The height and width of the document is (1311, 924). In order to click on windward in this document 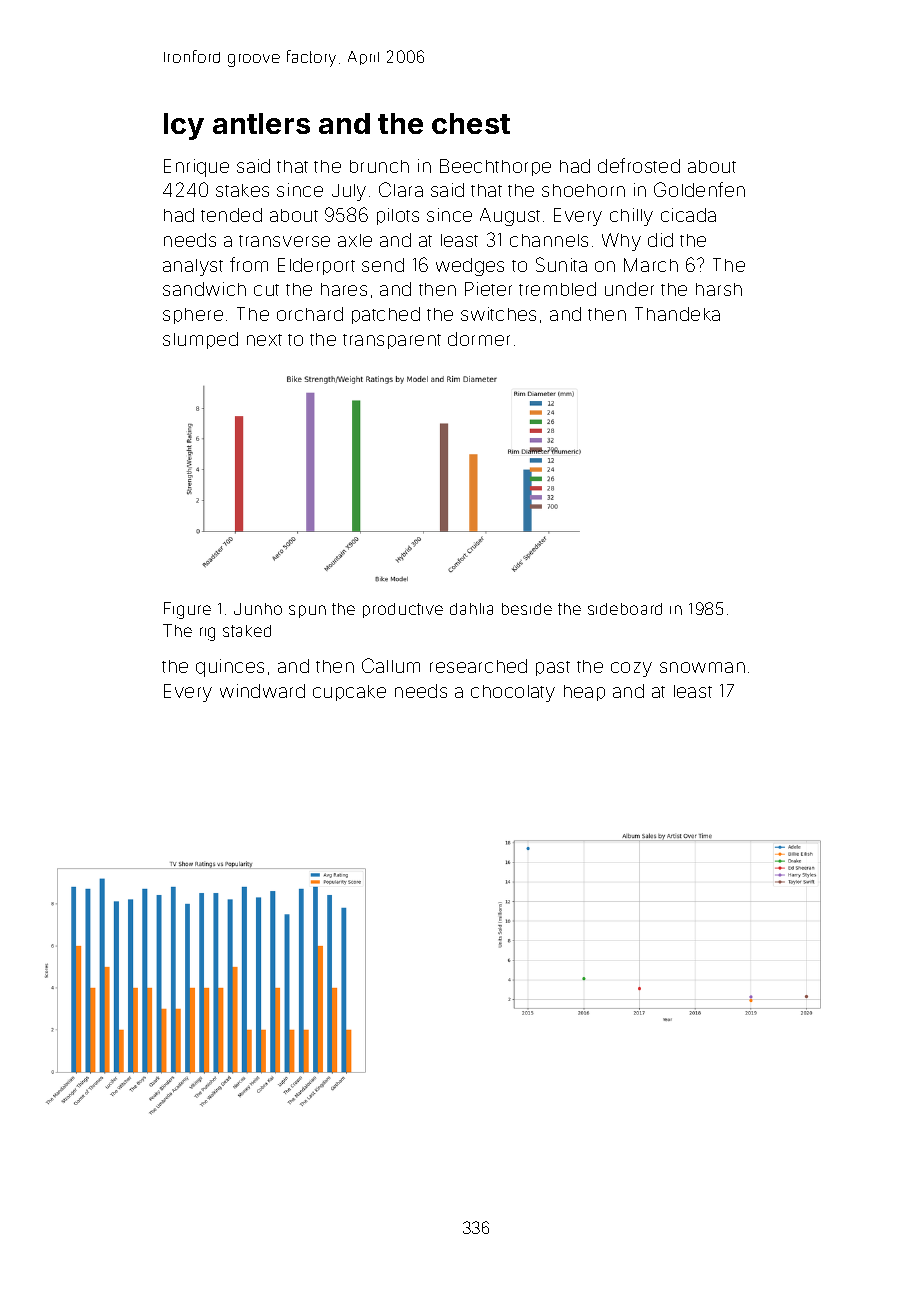, I will do `click(262, 691)`.
